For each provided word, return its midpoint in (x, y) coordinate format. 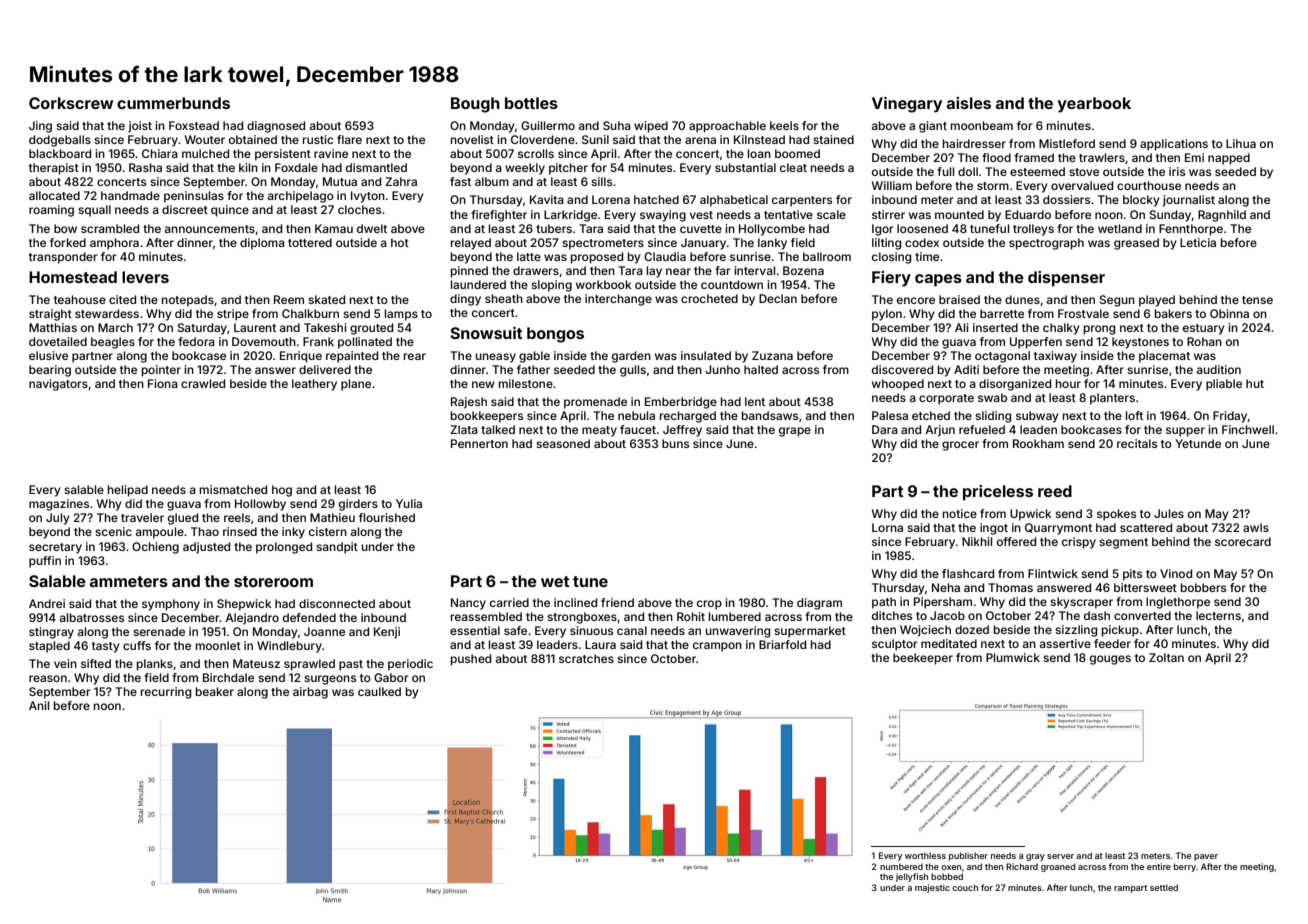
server (1060, 856)
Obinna (1229, 313)
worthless (925, 855)
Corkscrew (71, 103)
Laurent (255, 327)
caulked (379, 691)
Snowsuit (486, 333)
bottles (531, 103)
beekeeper (923, 659)
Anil (39, 705)
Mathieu (332, 517)
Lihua (1241, 143)
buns (675, 443)
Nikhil (977, 541)
